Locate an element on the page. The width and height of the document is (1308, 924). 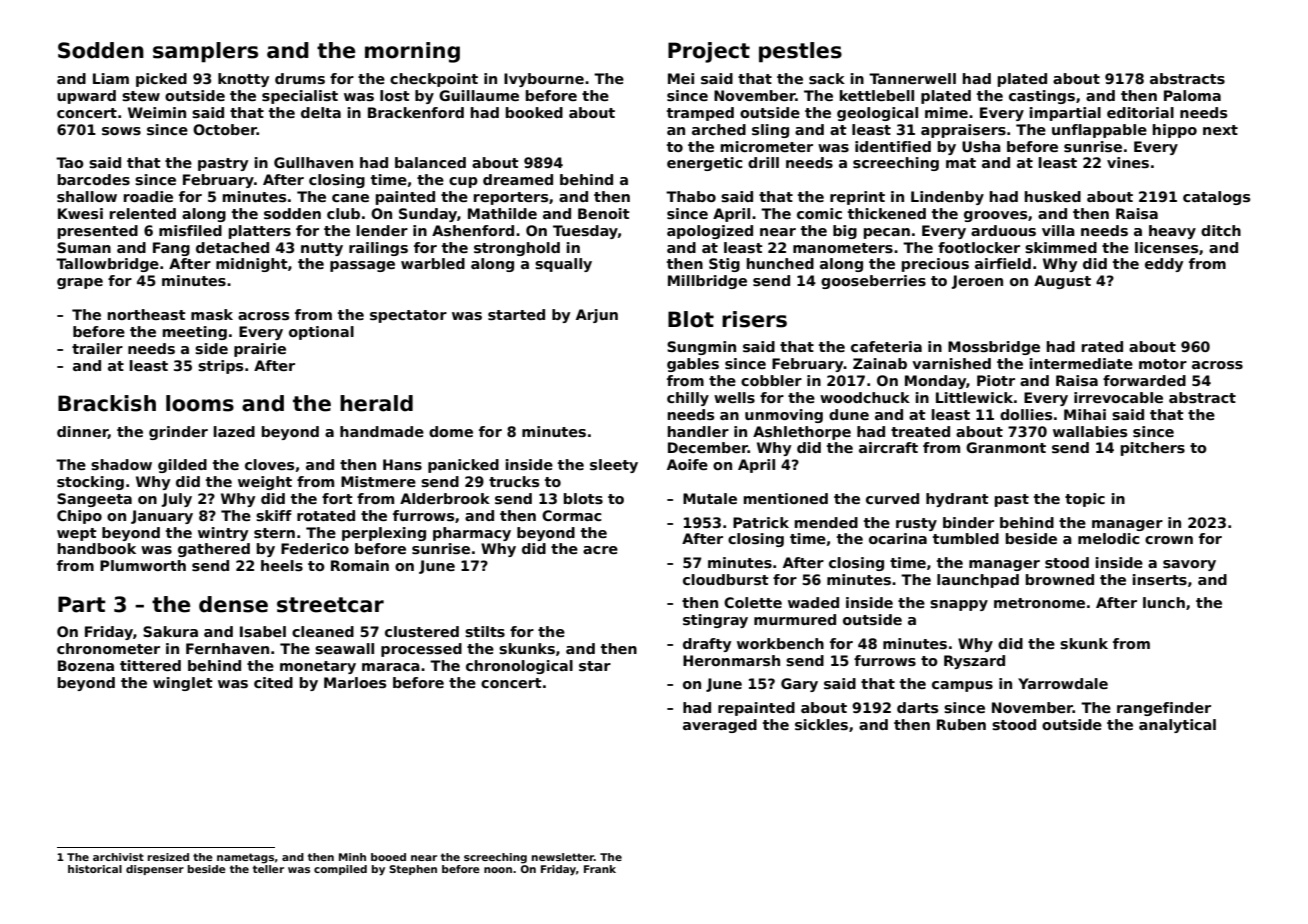
sack is located at coordinates (827, 78).
